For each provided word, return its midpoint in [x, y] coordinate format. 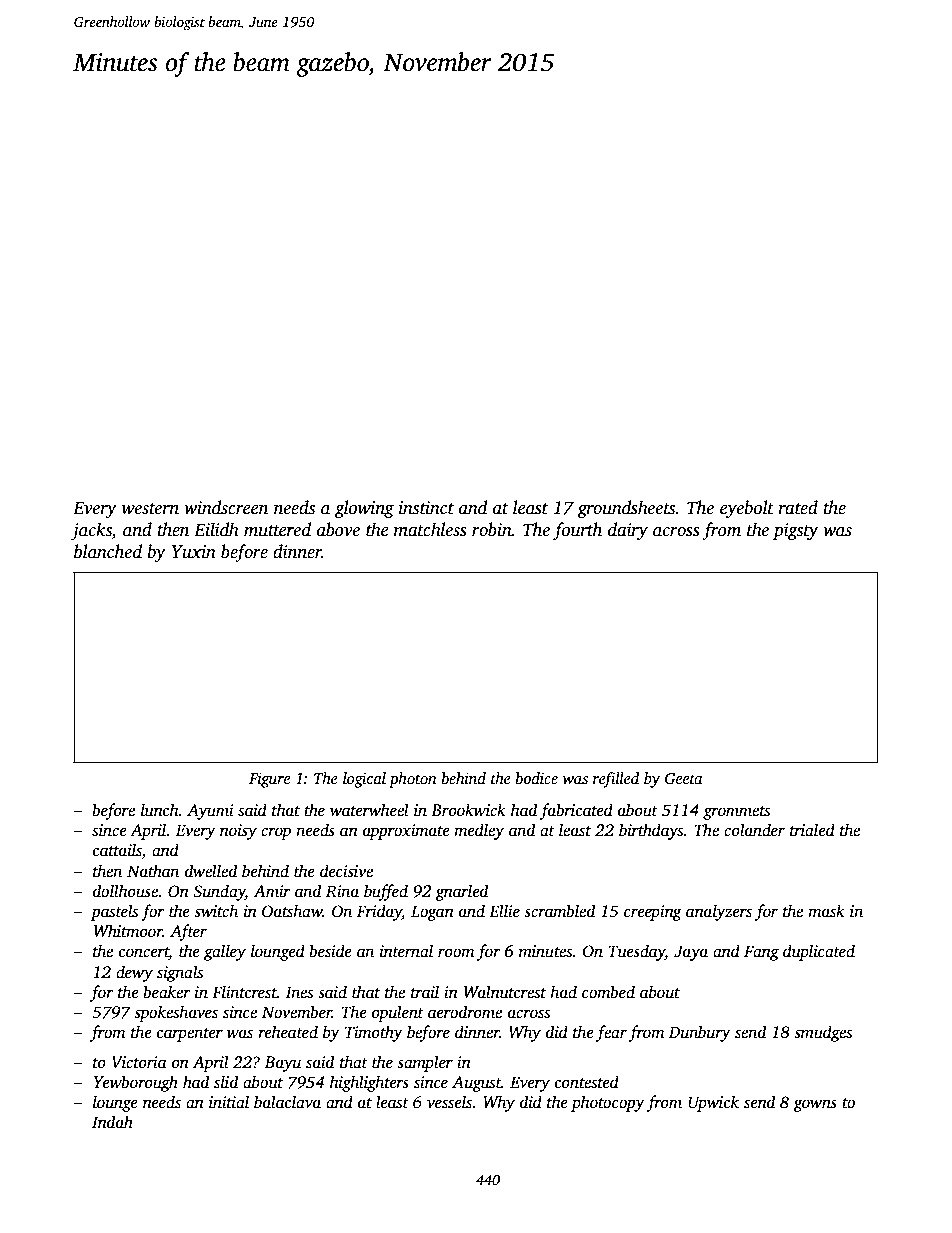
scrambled [559, 911]
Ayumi [210, 812]
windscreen [226, 507]
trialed [812, 830]
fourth [577, 531]
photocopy [608, 1103]
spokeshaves [176, 1013]
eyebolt [747, 509]
